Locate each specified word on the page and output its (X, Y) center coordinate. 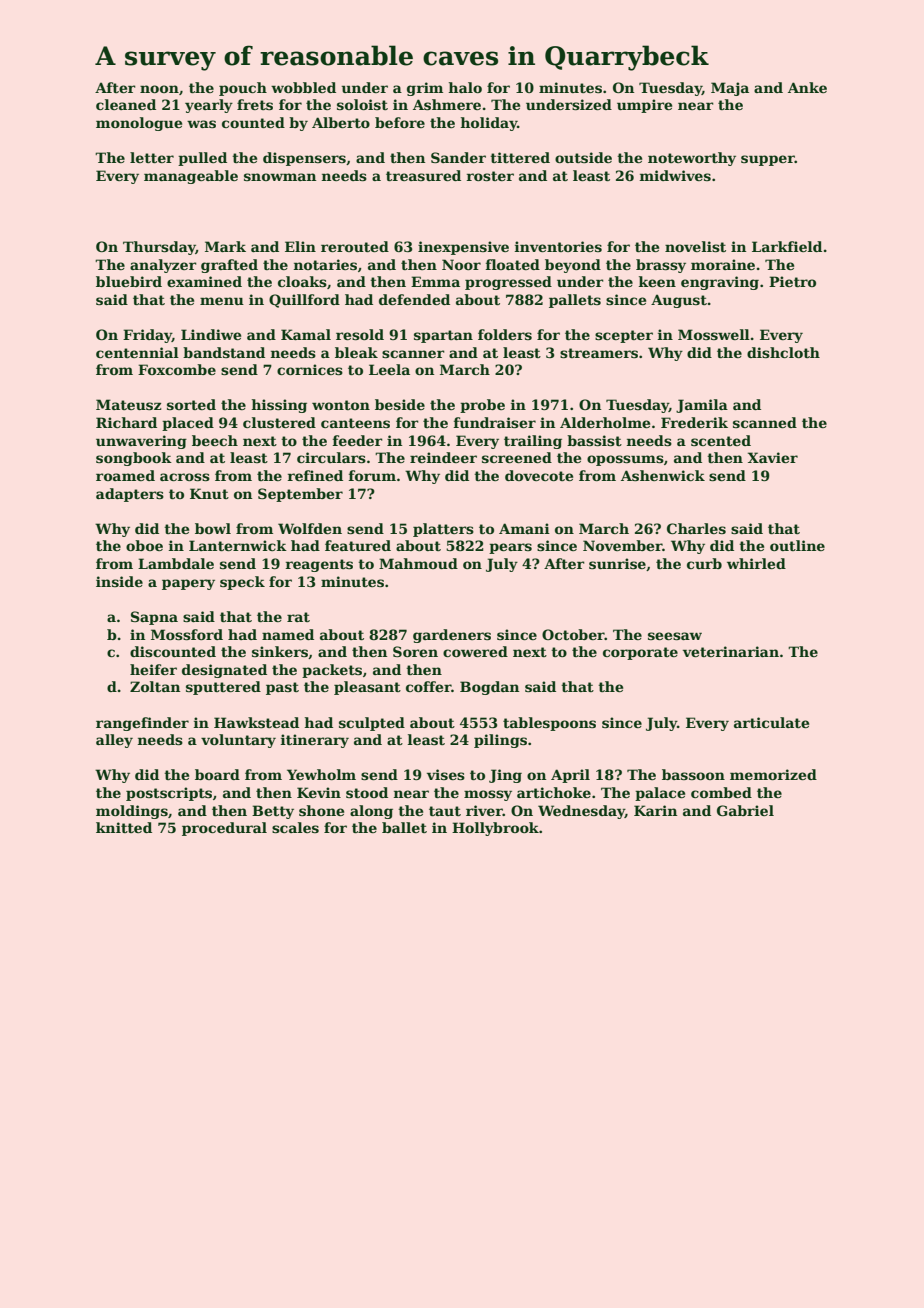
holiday (489, 124)
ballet (404, 827)
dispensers (304, 159)
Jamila (702, 406)
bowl (213, 528)
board (217, 774)
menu (222, 301)
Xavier (773, 457)
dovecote (539, 475)
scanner (413, 354)
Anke (807, 87)
